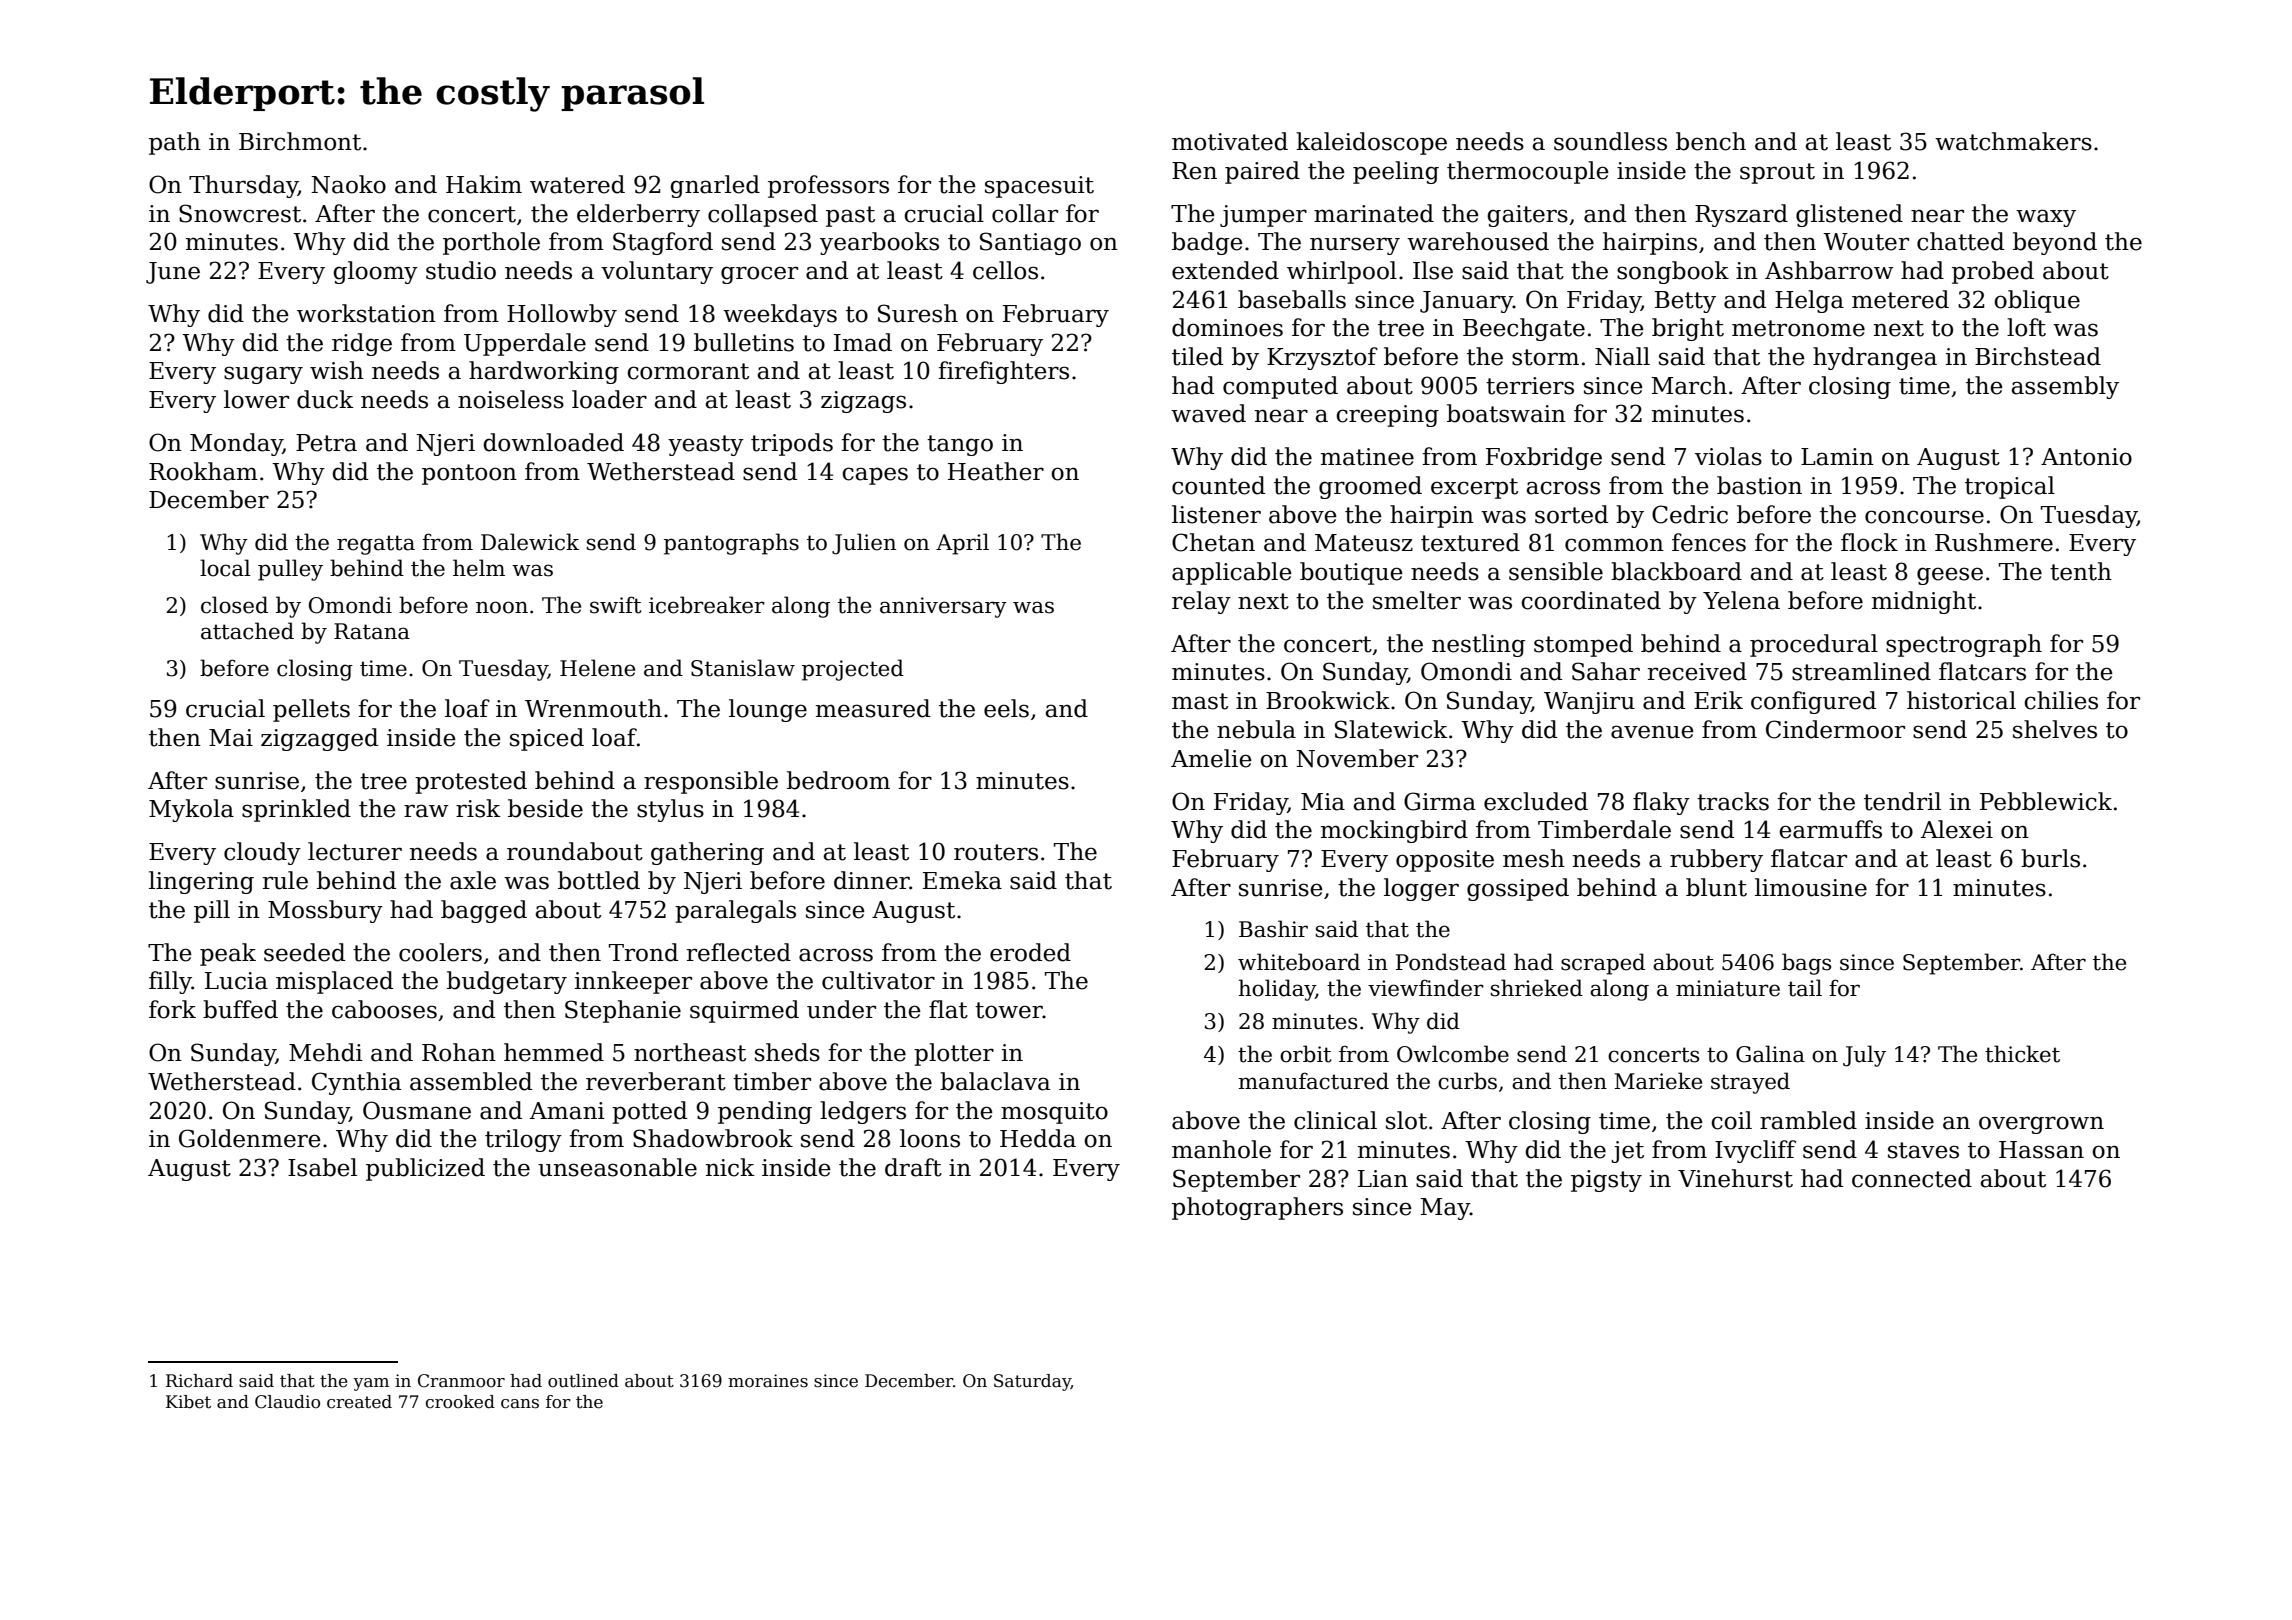 This document has width=2292, height=1620. What do you see at coordinates (1467, 1081) in the document?
I see `curbs` at bounding box center [1467, 1081].
